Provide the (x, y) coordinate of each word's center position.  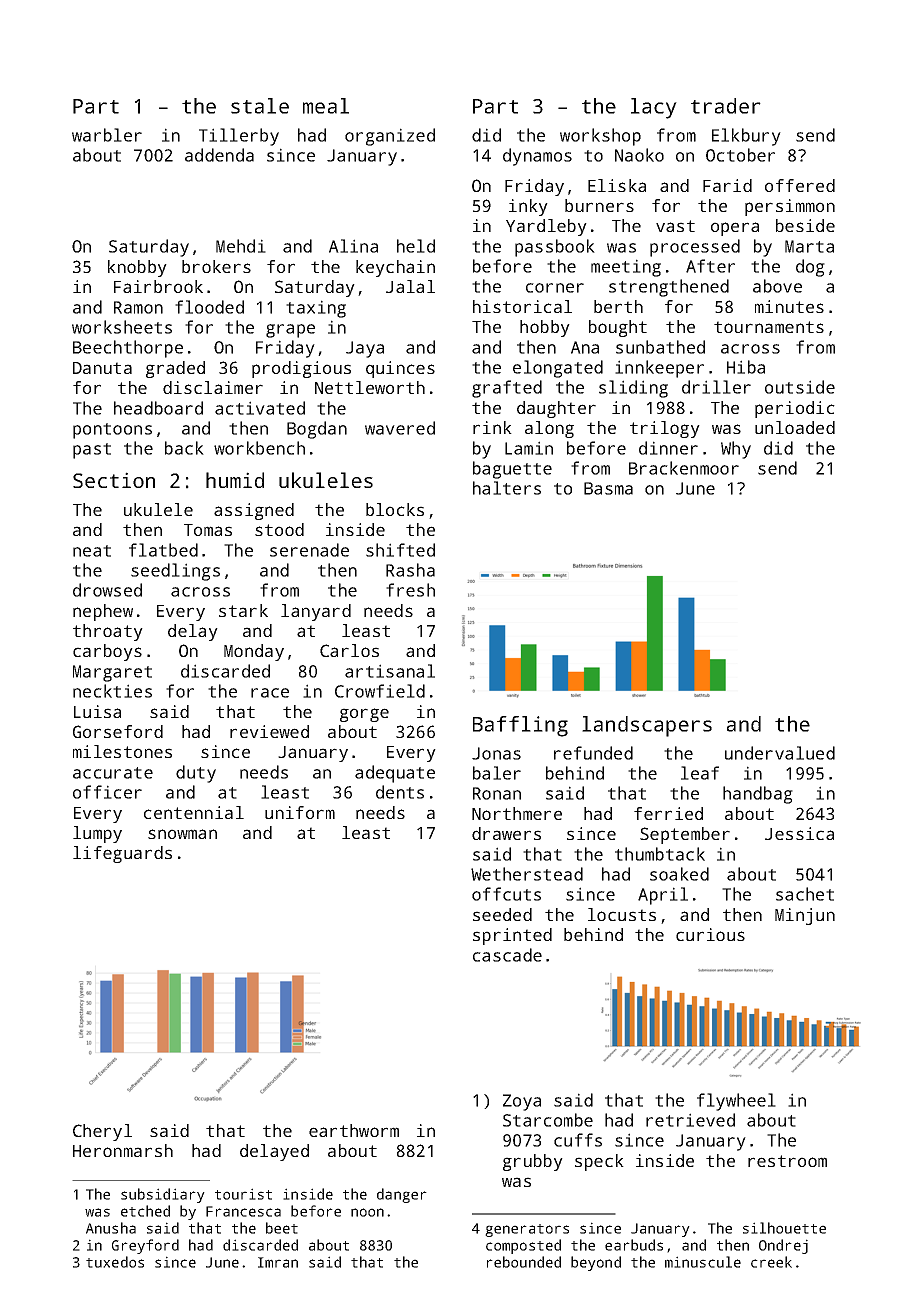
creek (771, 1262)
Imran (278, 1262)
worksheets (122, 327)
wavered (400, 428)
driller (716, 387)
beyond (596, 1263)
